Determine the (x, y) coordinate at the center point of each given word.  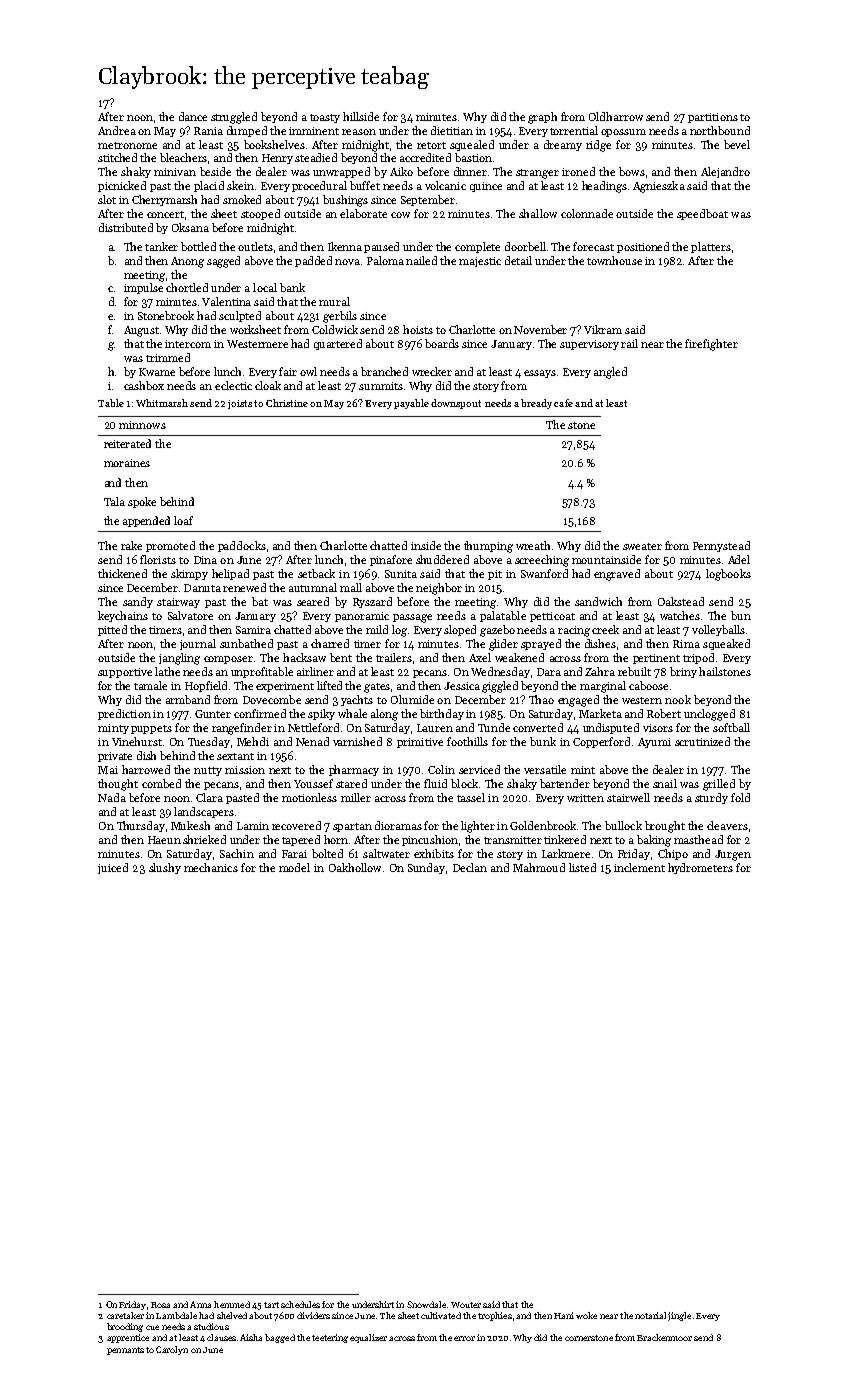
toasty (325, 118)
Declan (470, 867)
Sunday (426, 868)
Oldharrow (616, 116)
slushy (165, 868)
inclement (639, 867)
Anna (200, 1304)
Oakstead (681, 601)
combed (161, 783)
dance (193, 116)
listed (582, 867)
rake (131, 545)
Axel (480, 657)
